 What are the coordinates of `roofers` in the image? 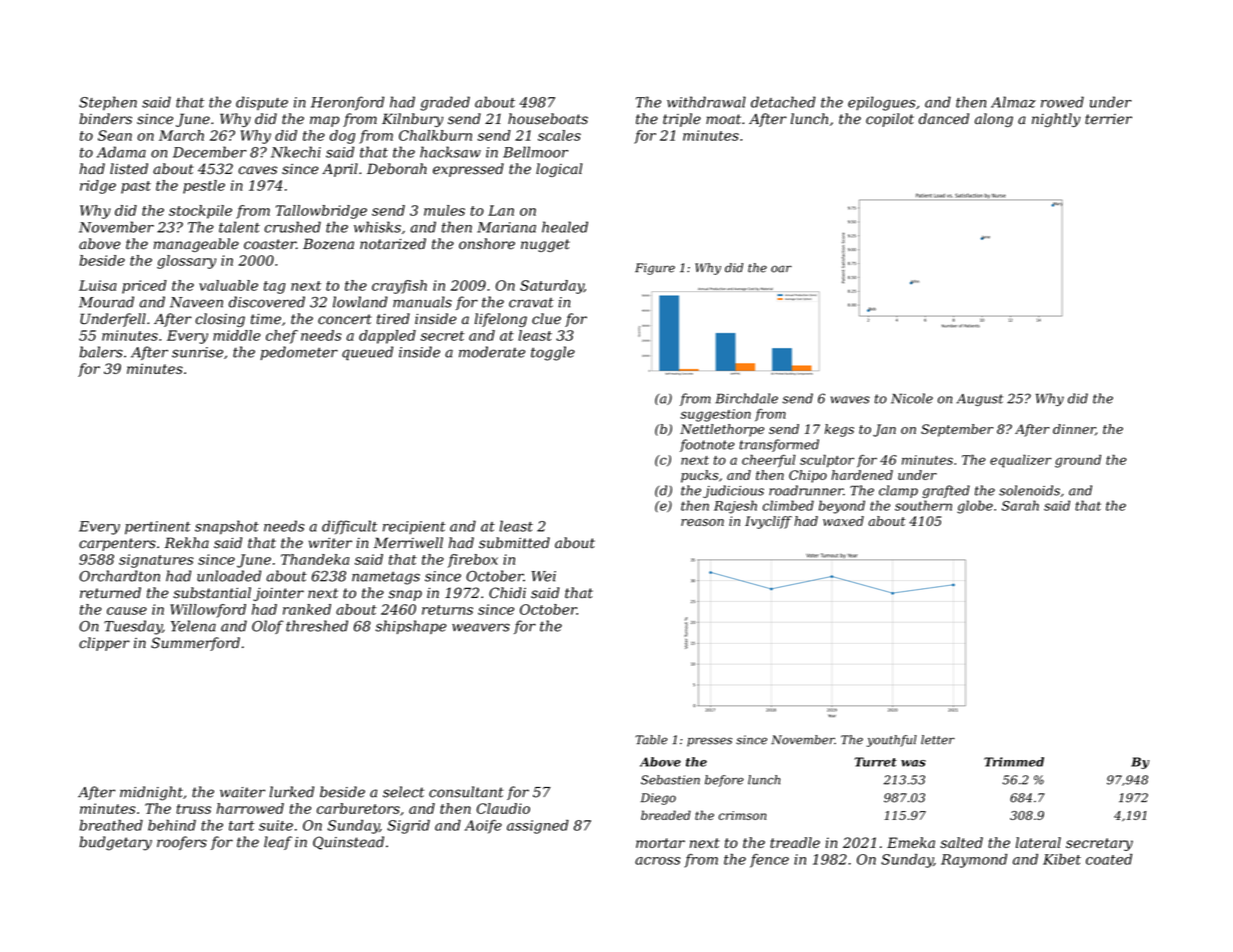 It's located at (182, 843).
